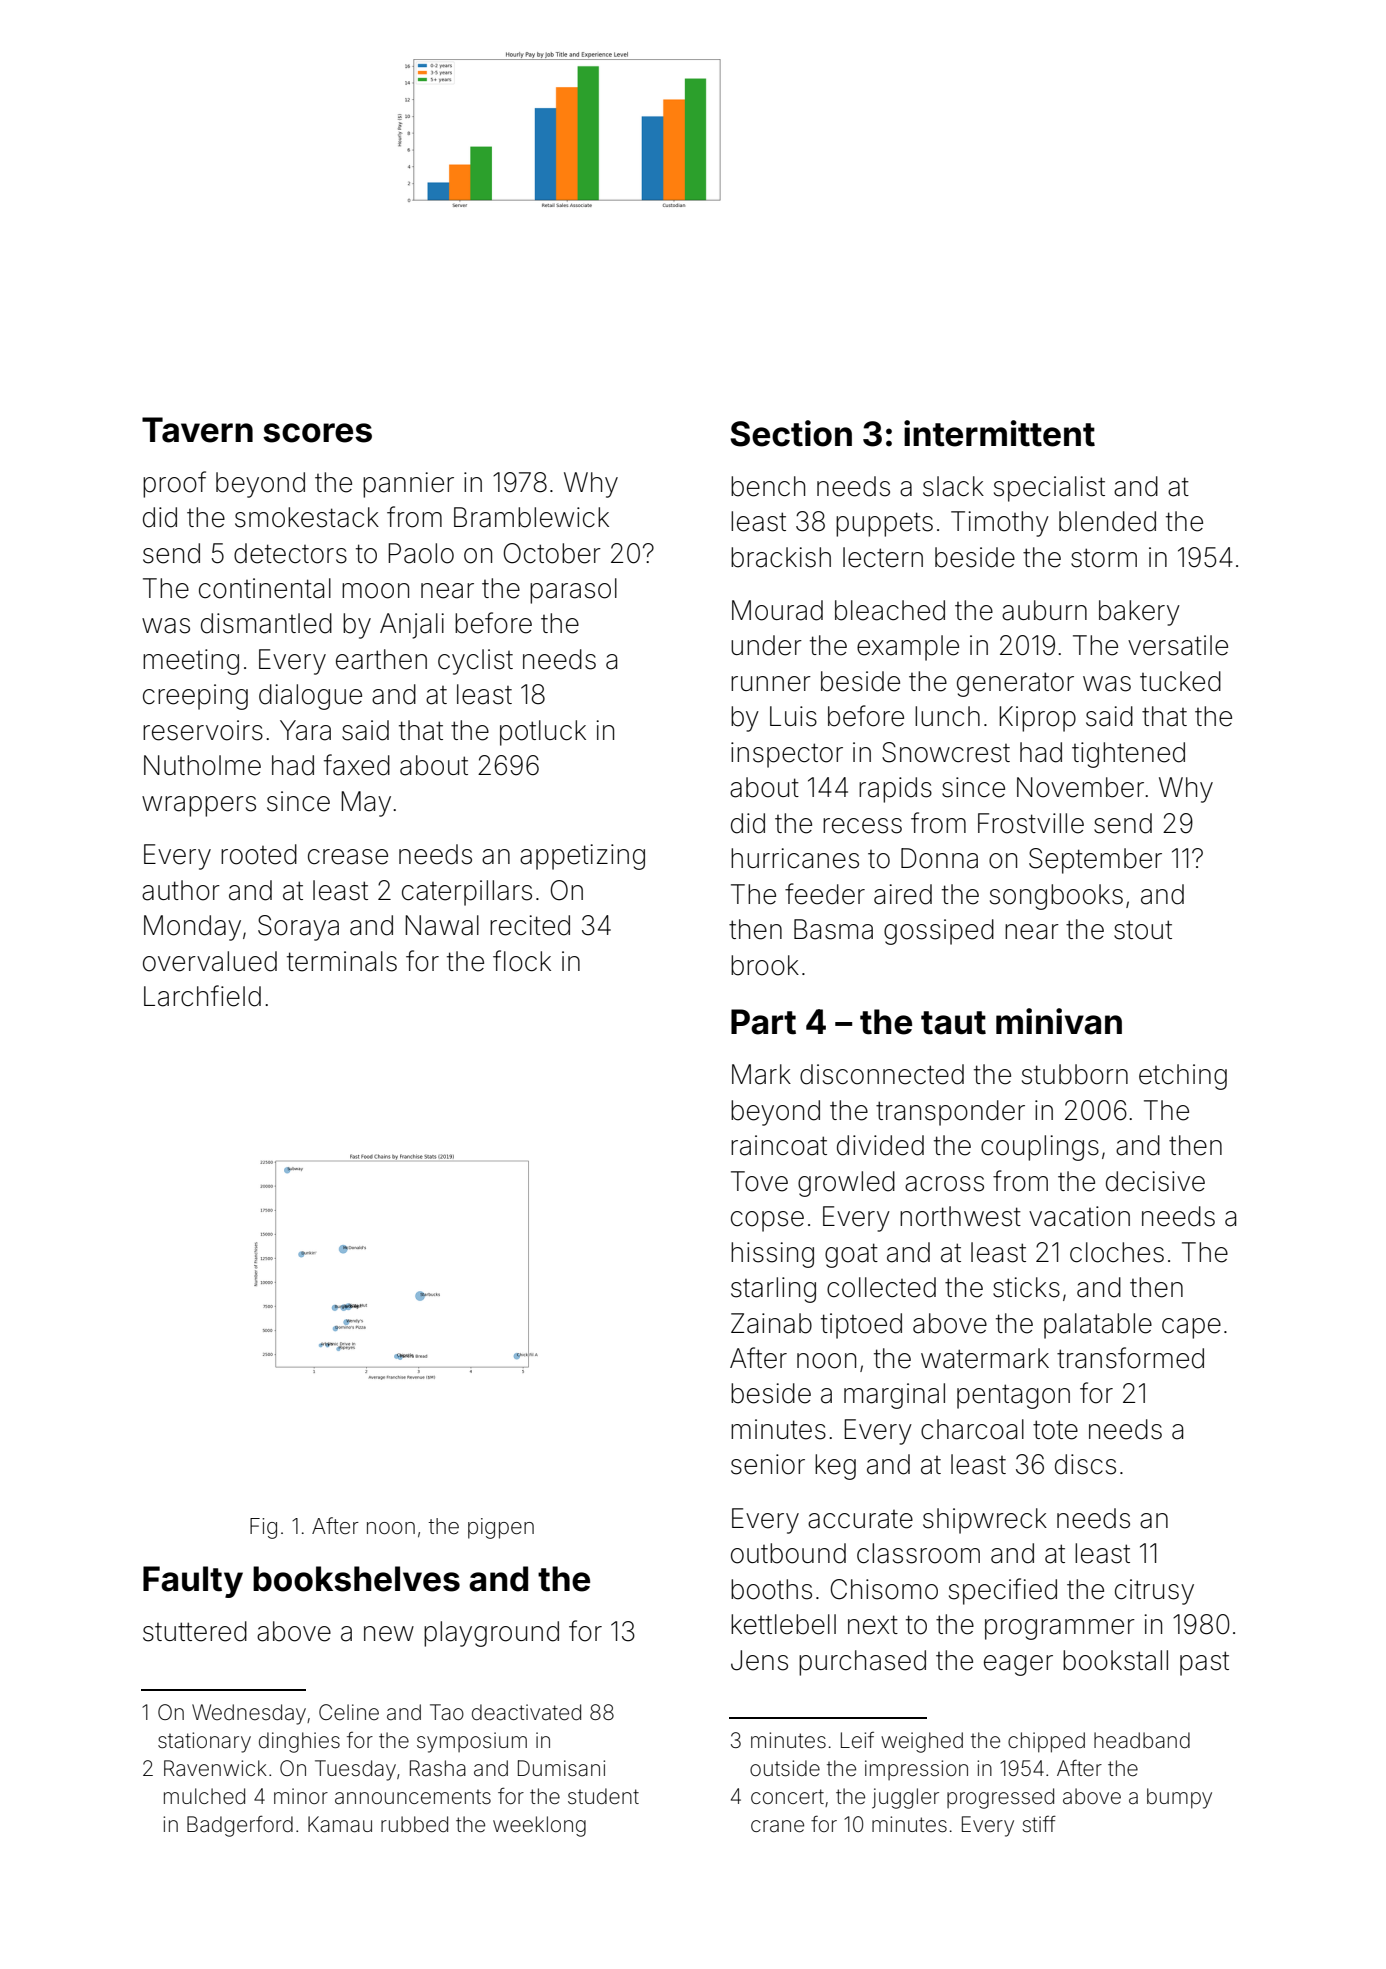 This screenshot has width=1386, height=1969. What do you see at coordinates (777, 1826) in the screenshot?
I see `crane` at bounding box center [777, 1826].
